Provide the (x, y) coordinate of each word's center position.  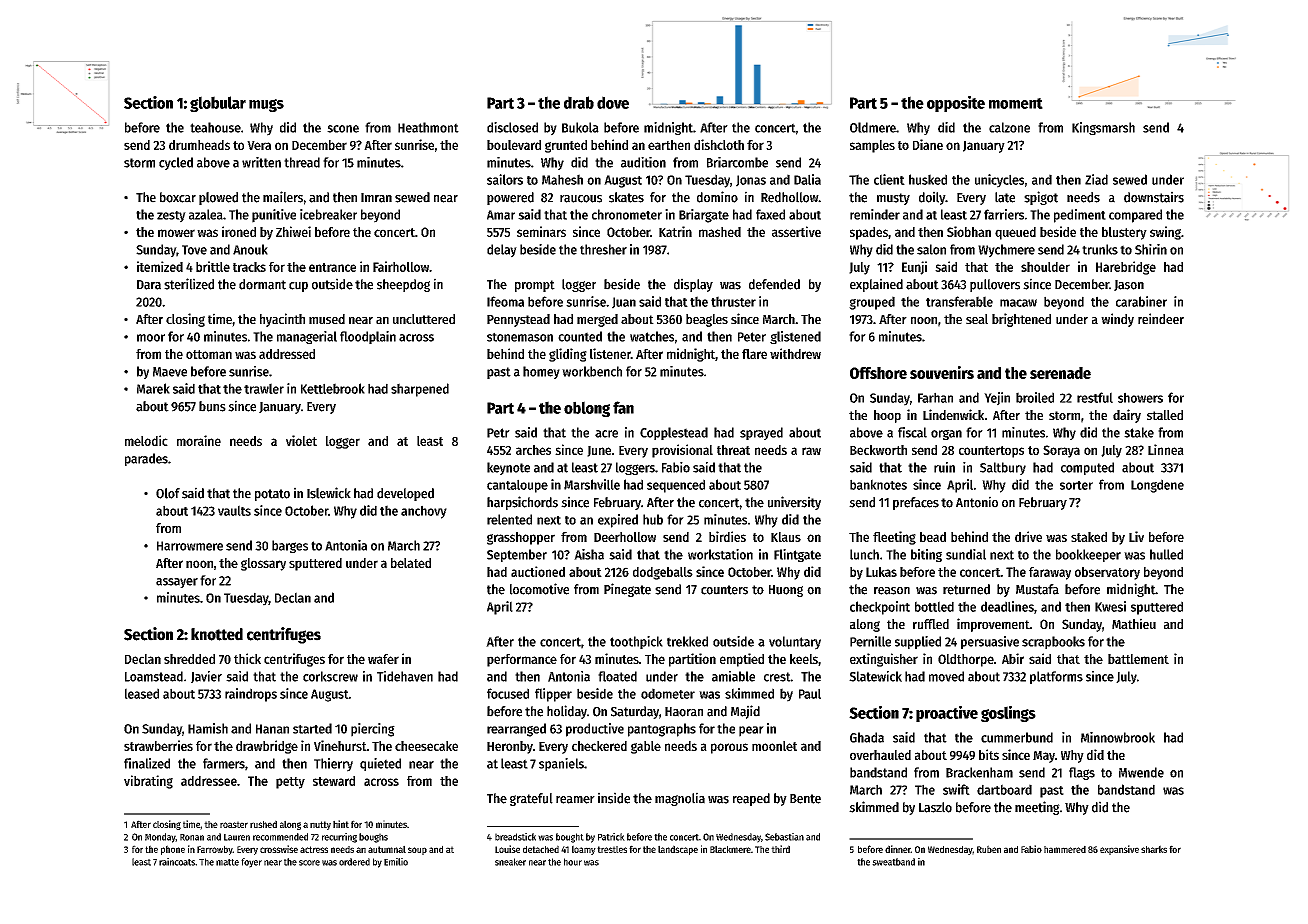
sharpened (420, 390)
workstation (720, 554)
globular (218, 104)
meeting (1037, 808)
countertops (991, 452)
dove (613, 102)
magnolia (680, 799)
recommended (280, 837)
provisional (682, 451)
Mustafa (1037, 589)
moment (1016, 103)
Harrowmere (190, 546)
